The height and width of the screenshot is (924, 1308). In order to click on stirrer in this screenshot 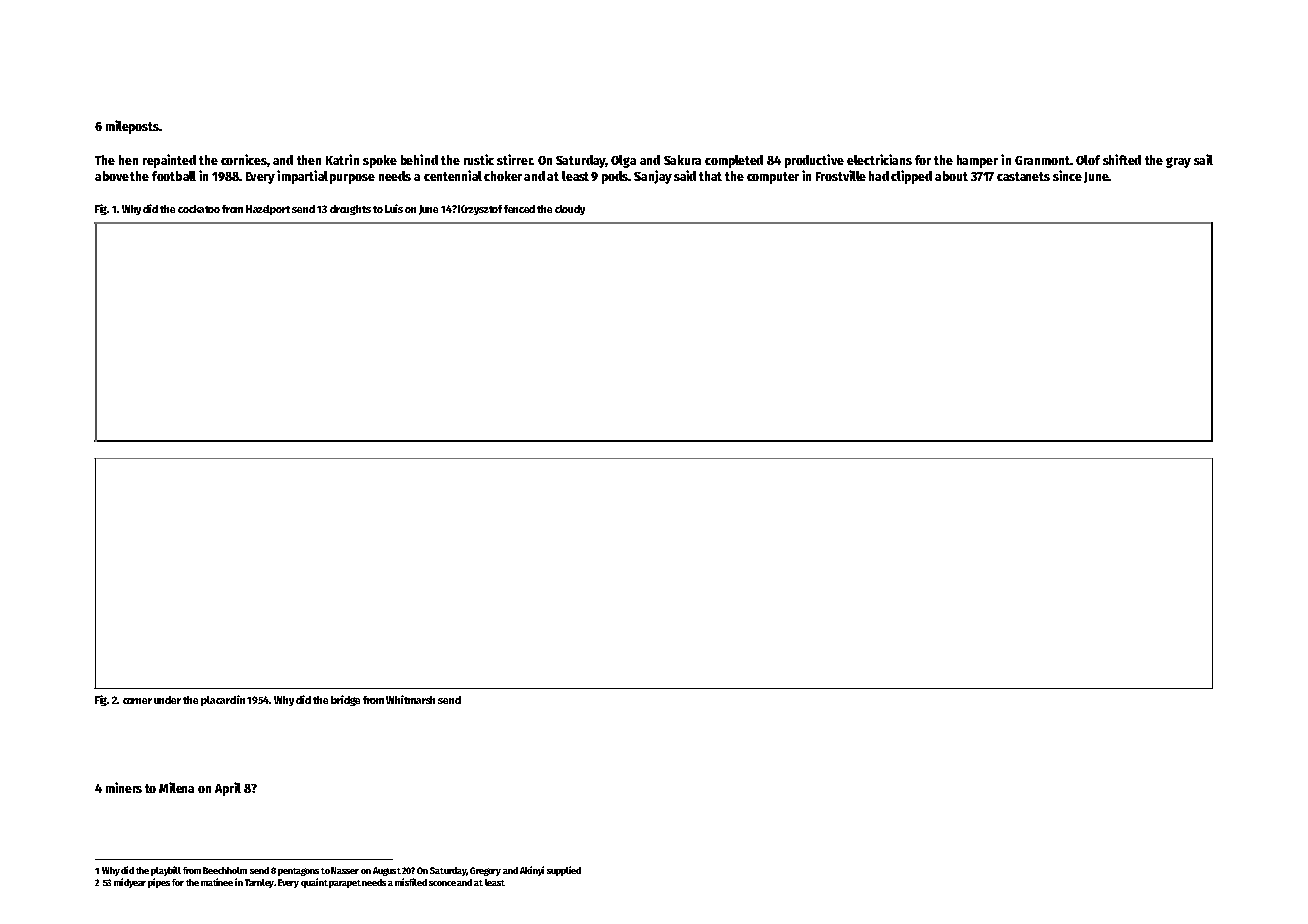, I will do `click(514, 159)`.
